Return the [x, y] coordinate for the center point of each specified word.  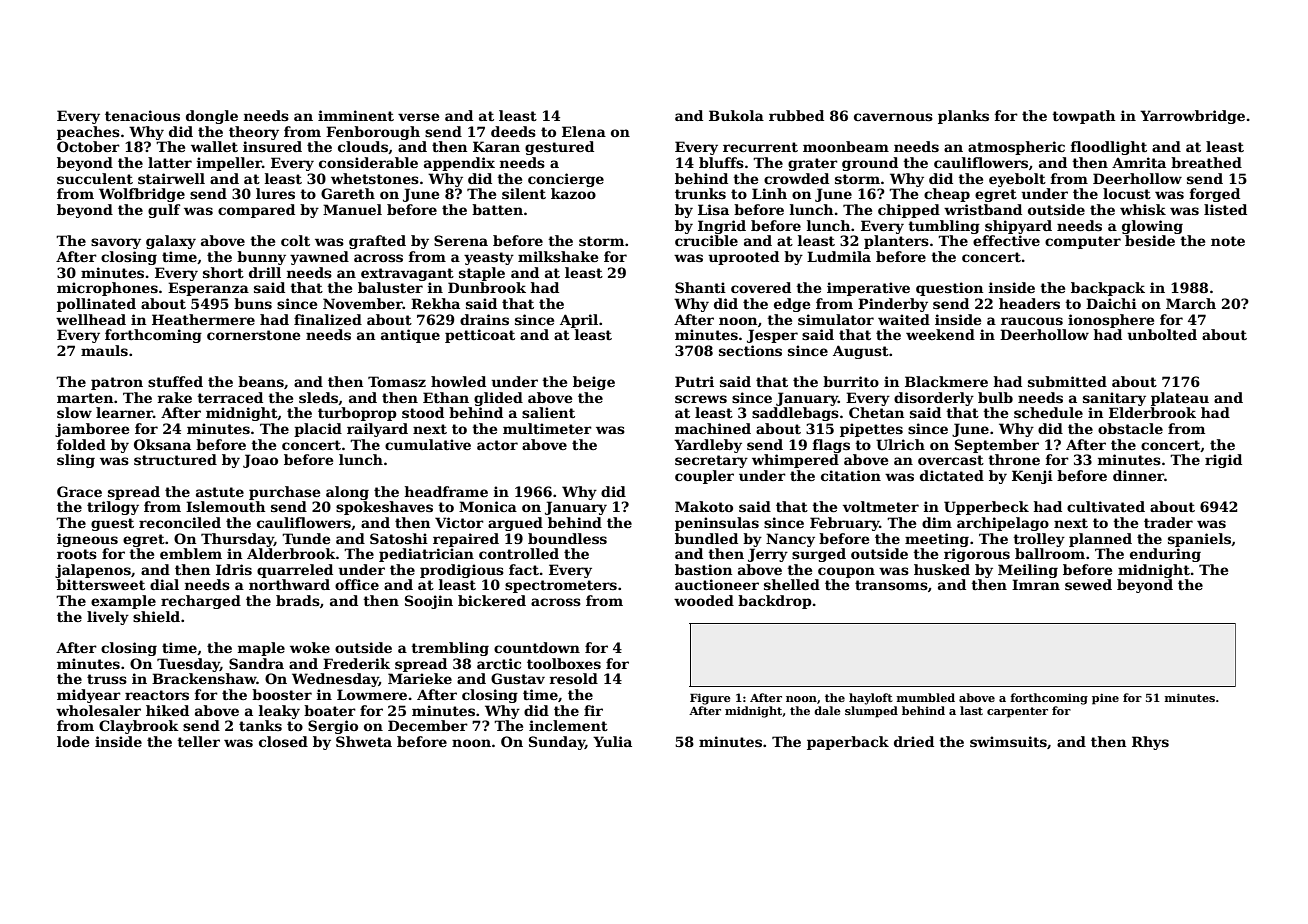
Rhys [1150, 743]
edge [792, 305]
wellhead [91, 319]
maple [261, 649]
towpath [1083, 117]
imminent [356, 115]
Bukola [736, 115]
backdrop [775, 602]
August [861, 352]
